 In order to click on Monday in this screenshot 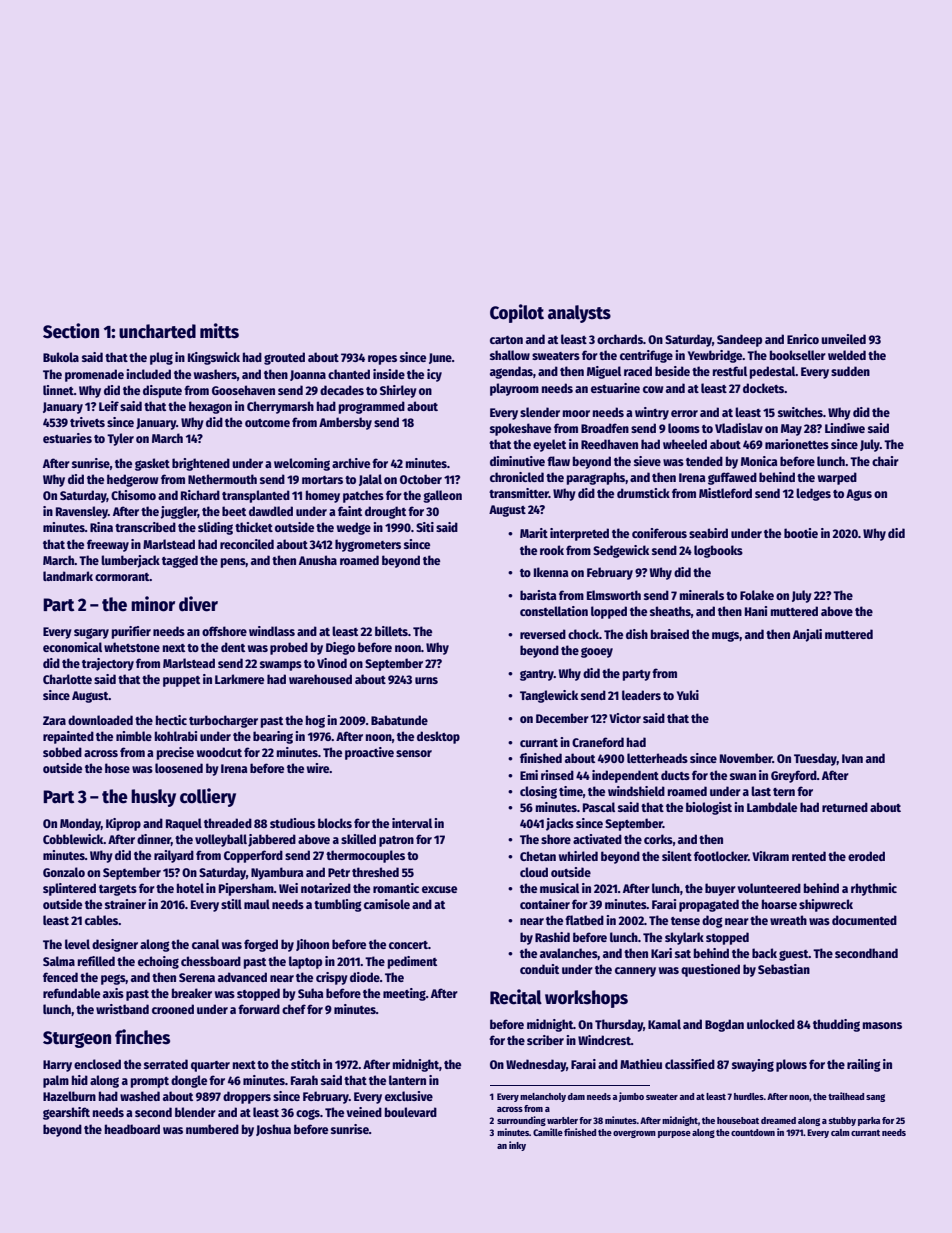, I will do `click(80, 824)`.
